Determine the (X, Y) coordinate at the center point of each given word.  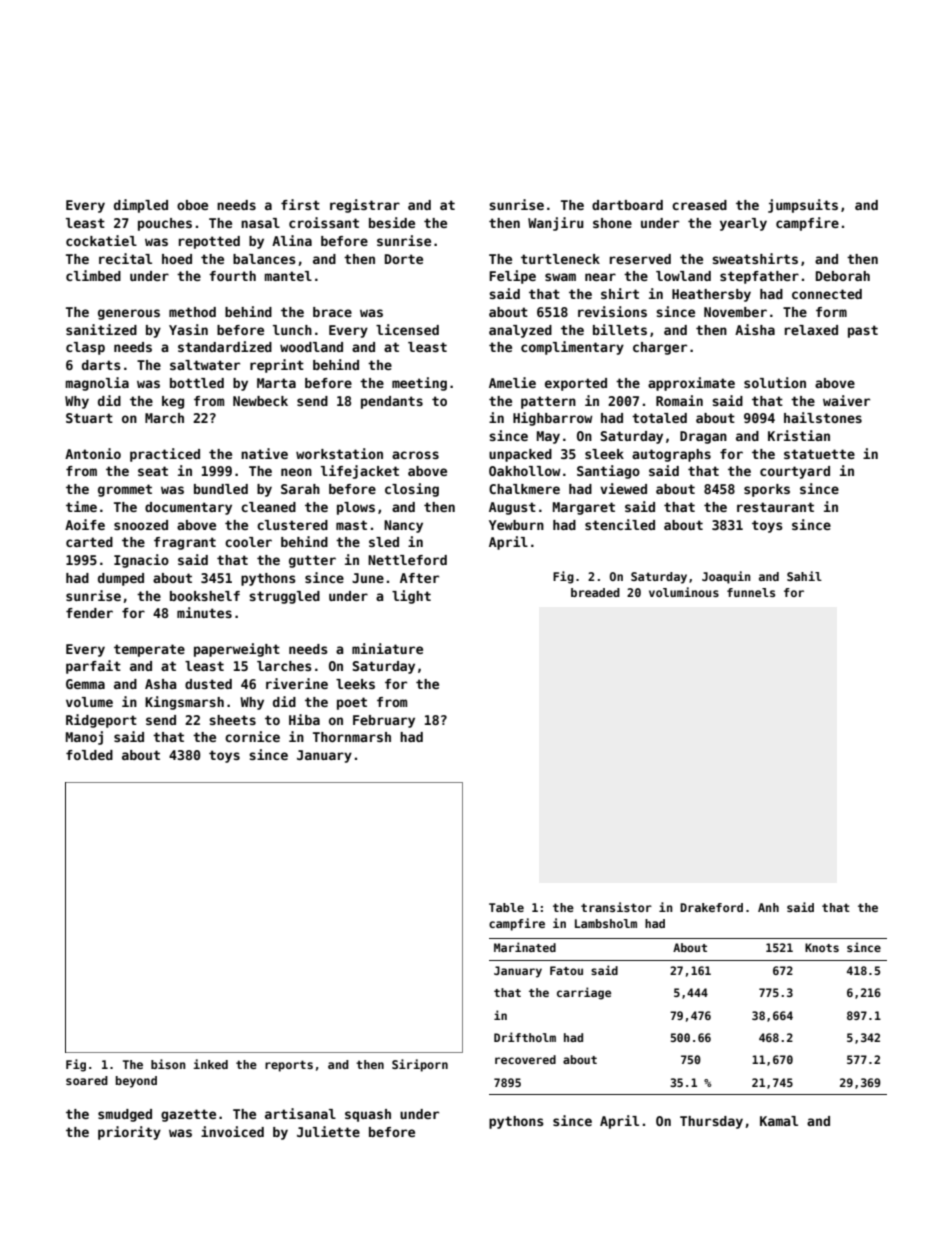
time (81, 506)
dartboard (627, 205)
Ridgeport (101, 721)
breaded (595, 592)
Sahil (804, 576)
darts (101, 365)
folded (89, 755)
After (419, 578)
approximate (691, 384)
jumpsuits (803, 206)
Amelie (512, 382)
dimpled (141, 206)
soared (87, 1080)
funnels (751, 592)
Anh (768, 907)
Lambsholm (606, 923)
